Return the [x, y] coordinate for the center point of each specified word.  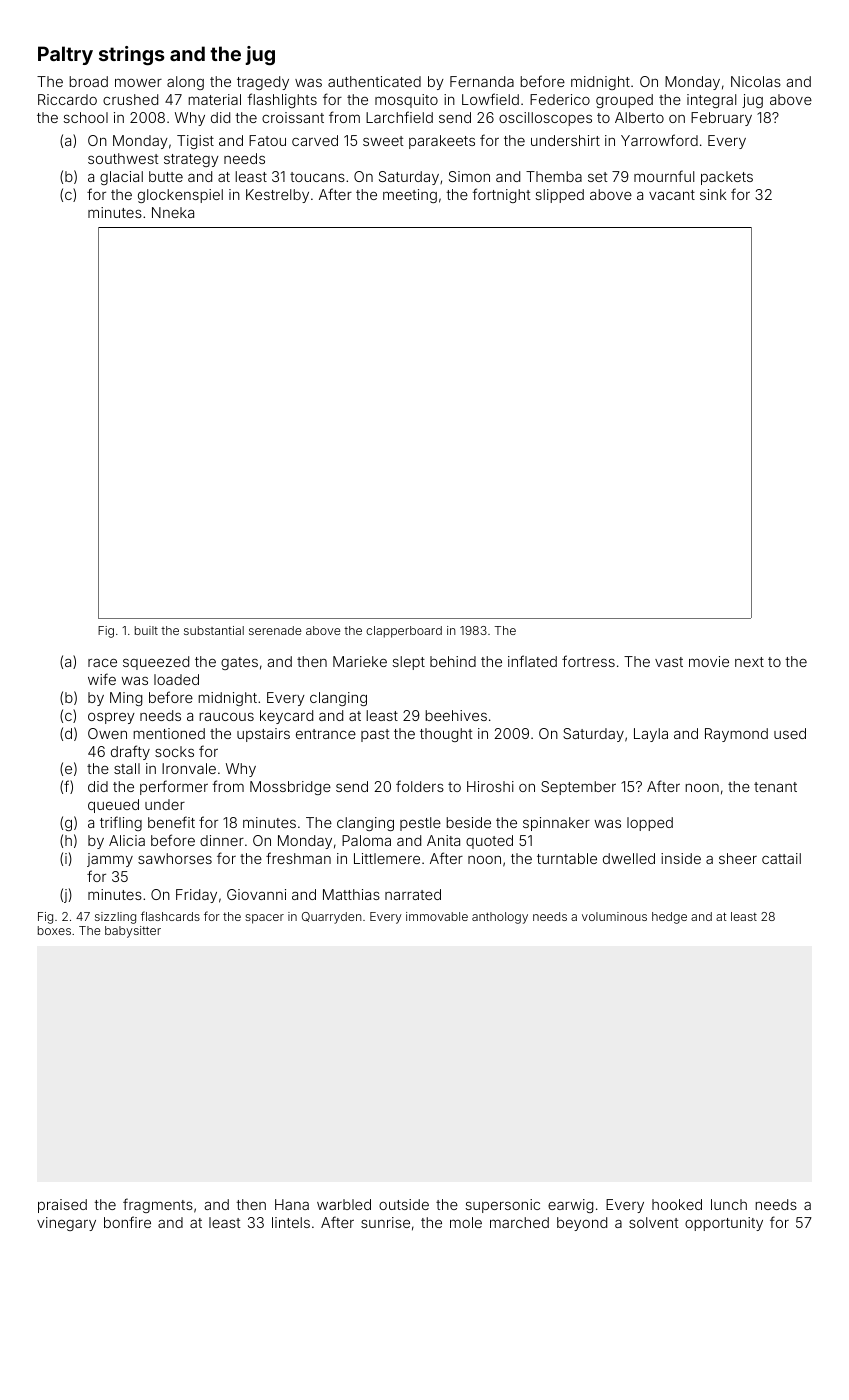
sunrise [385, 1222]
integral [711, 101]
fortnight [501, 195]
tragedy [263, 83]
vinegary [66, 1224]
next [749, 662]
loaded [176, 679]
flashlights [282, 100]
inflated [532, 661]
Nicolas [756, 81]
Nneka [173, 212]
